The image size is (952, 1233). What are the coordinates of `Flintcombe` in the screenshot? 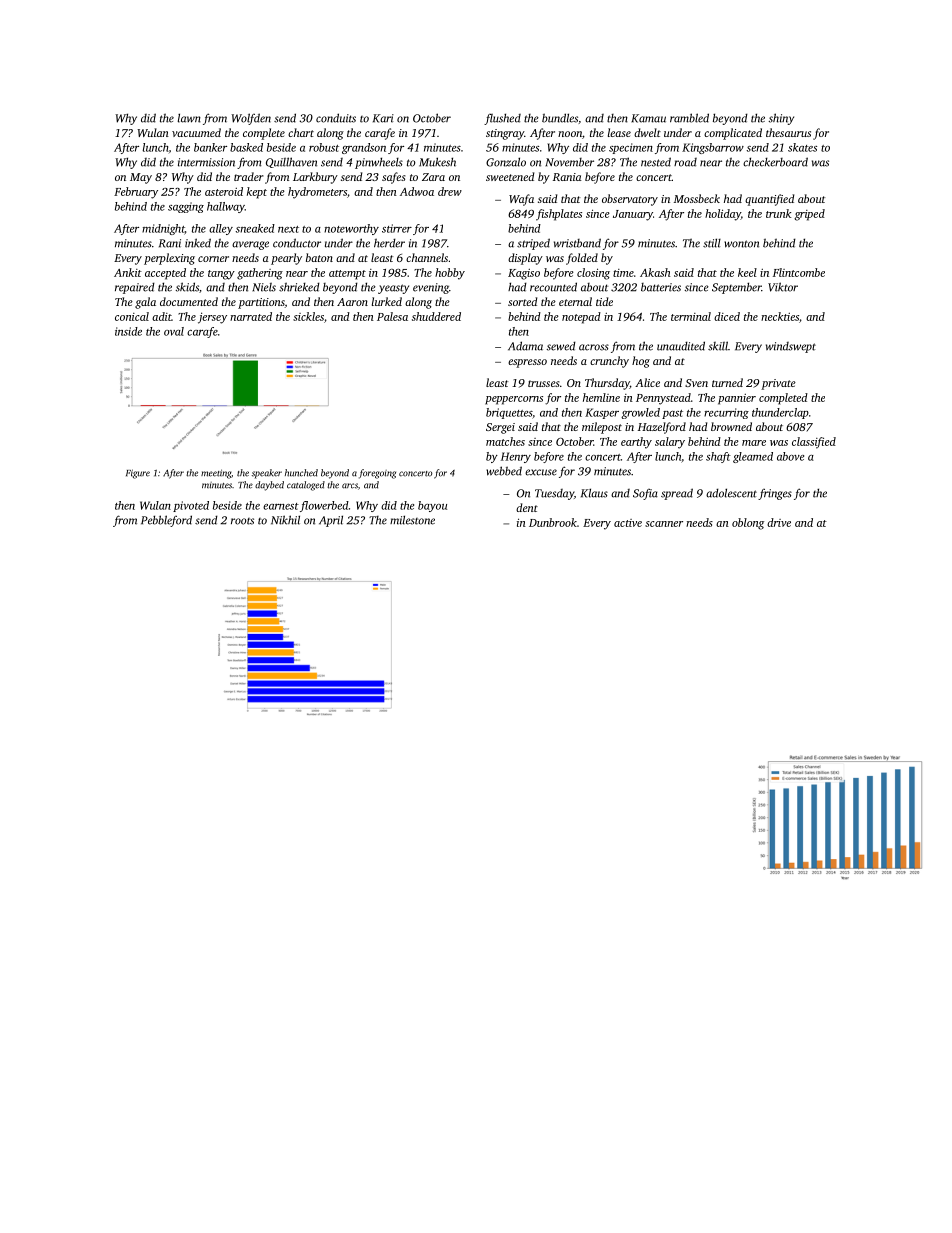 It's located at (799, 272).
